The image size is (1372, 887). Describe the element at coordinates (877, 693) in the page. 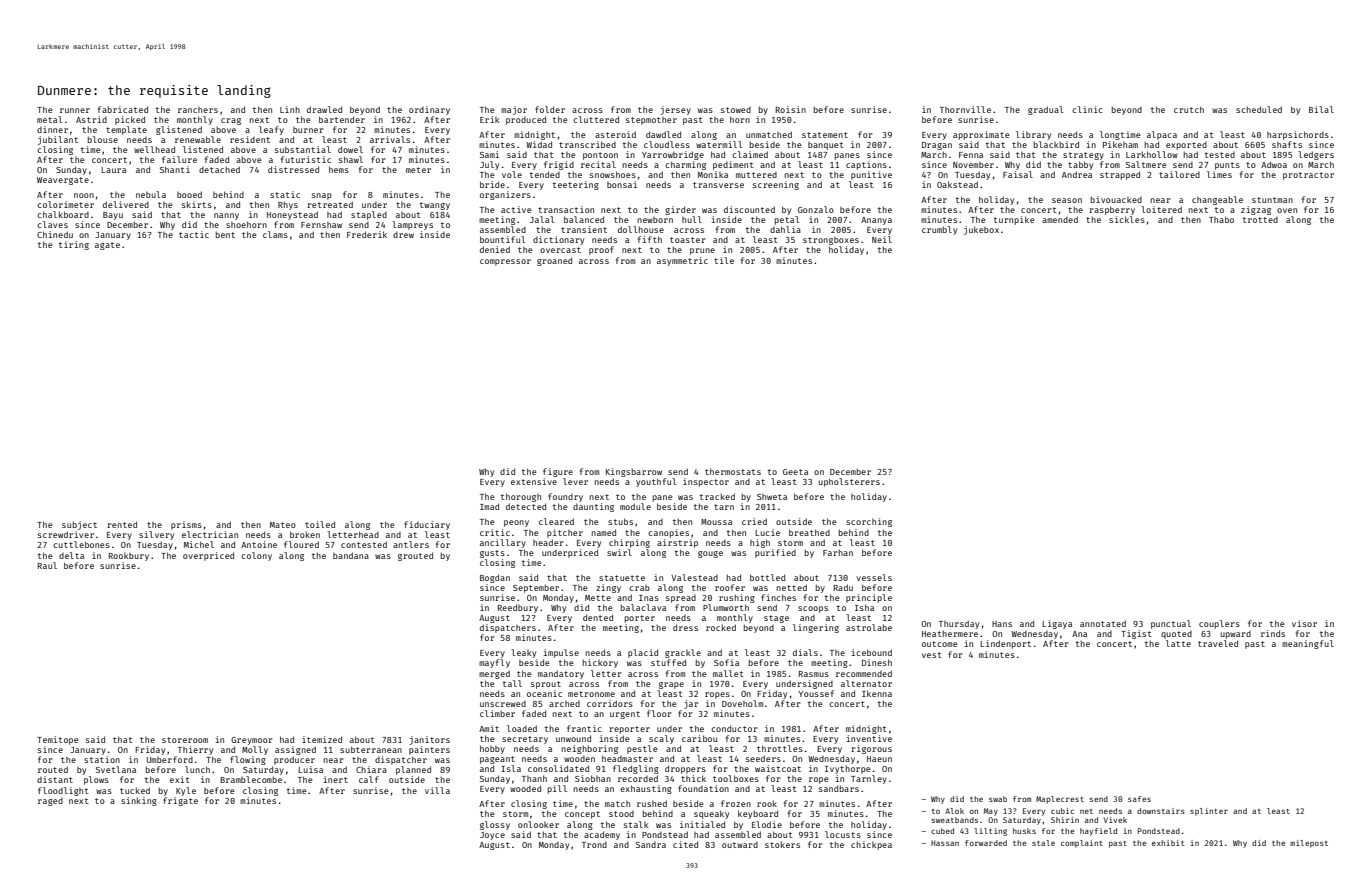

I see `Ikenna` at that location.
